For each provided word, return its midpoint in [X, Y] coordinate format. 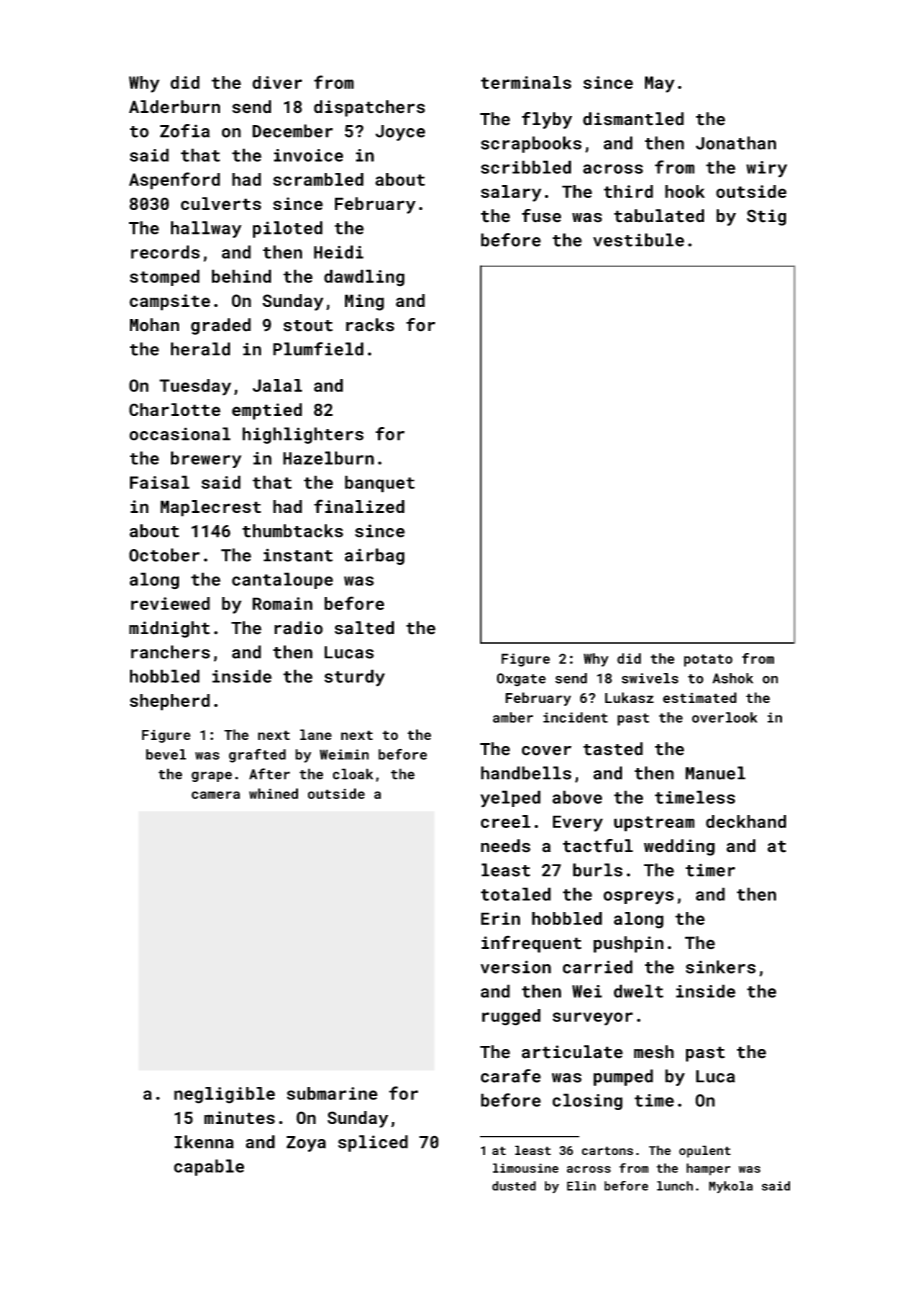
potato [708, 660]
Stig [766, 217]
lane [316, 734]
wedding [679, 847]
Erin [500, 918]
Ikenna [204, 1142]
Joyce [400, 133]
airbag [375, 556]
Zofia [185, 131]
